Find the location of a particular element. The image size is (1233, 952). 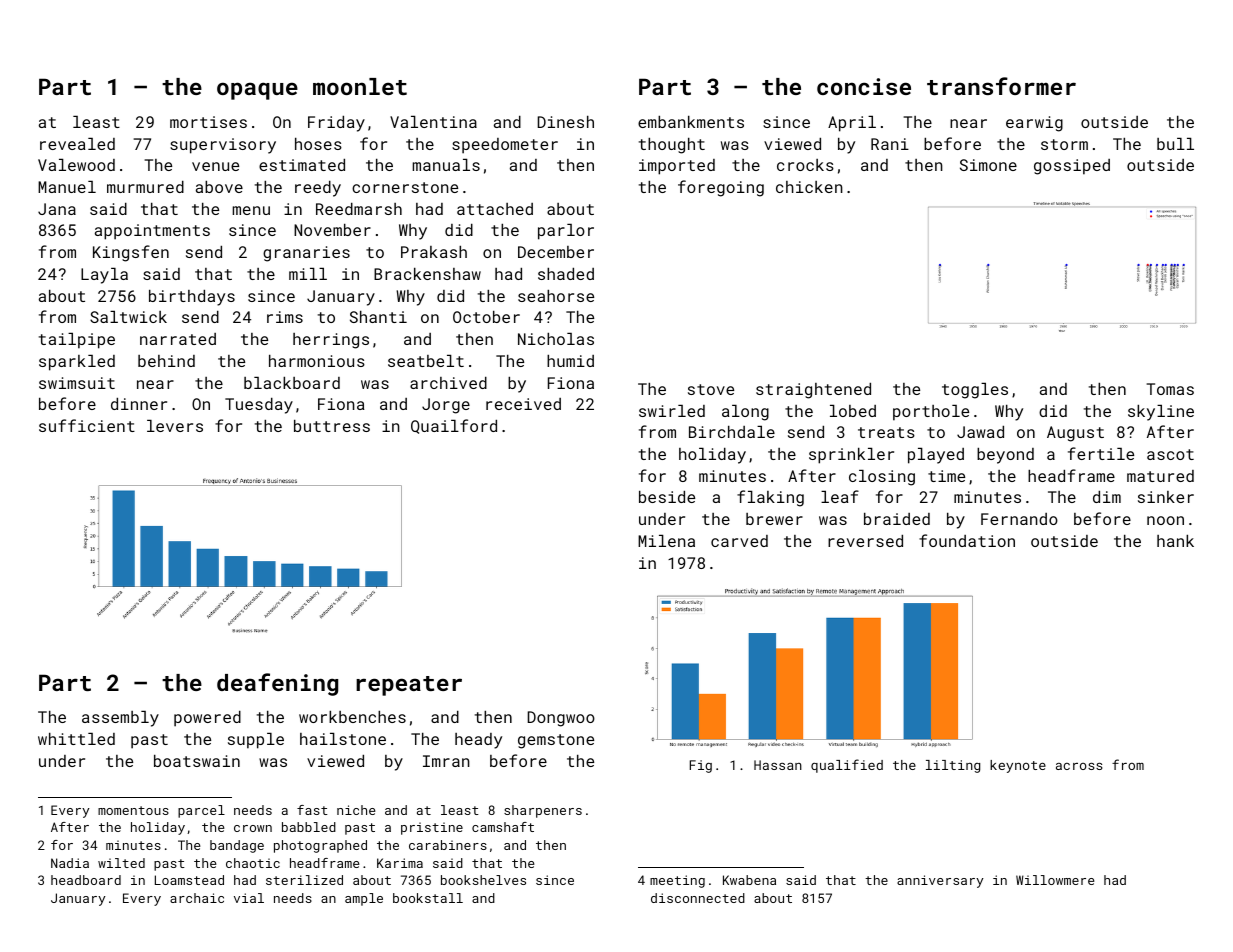

vial is located at coordinates (249, 898).
